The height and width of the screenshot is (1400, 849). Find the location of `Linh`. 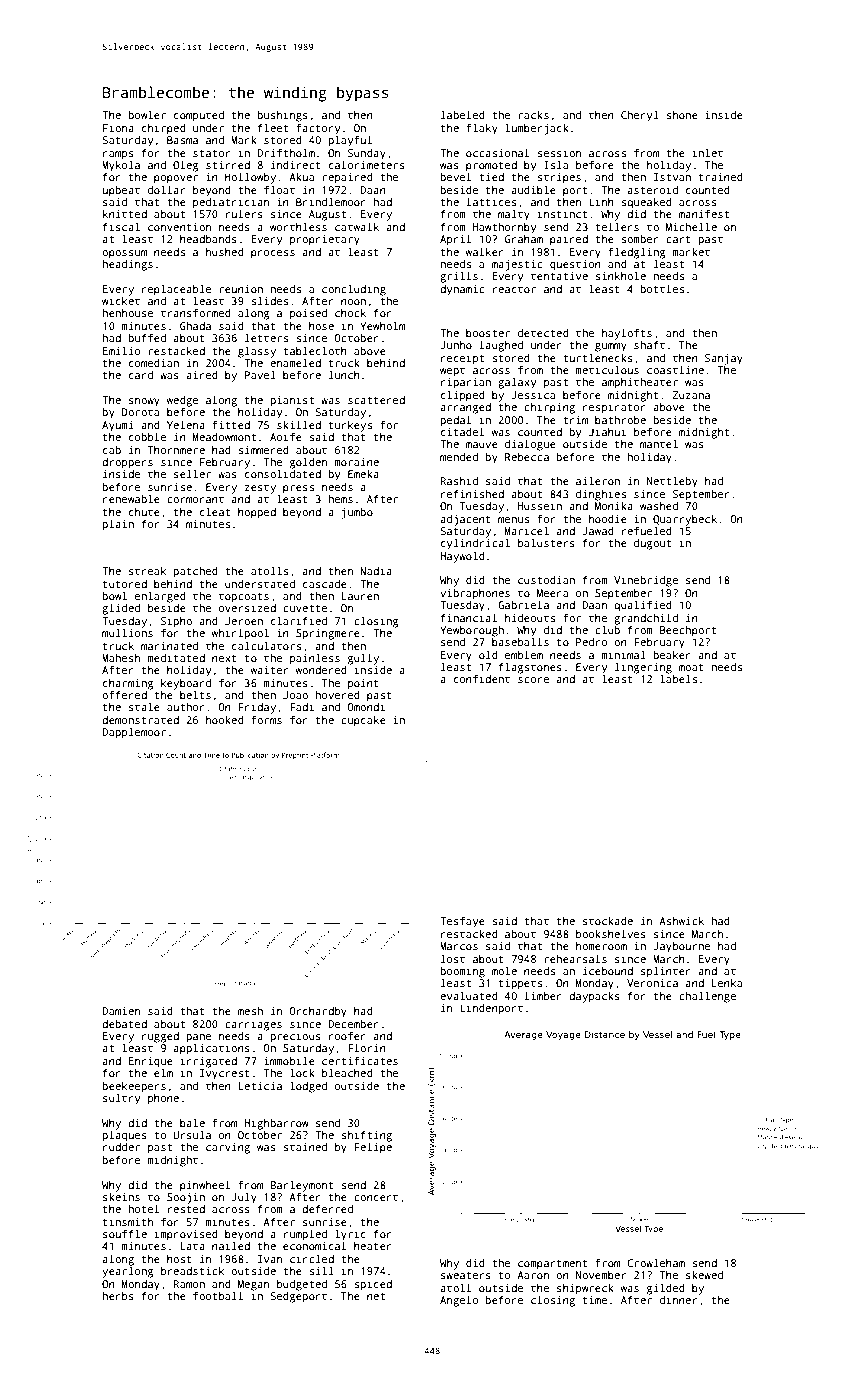

Linh is located at coordinates (601, 202).
